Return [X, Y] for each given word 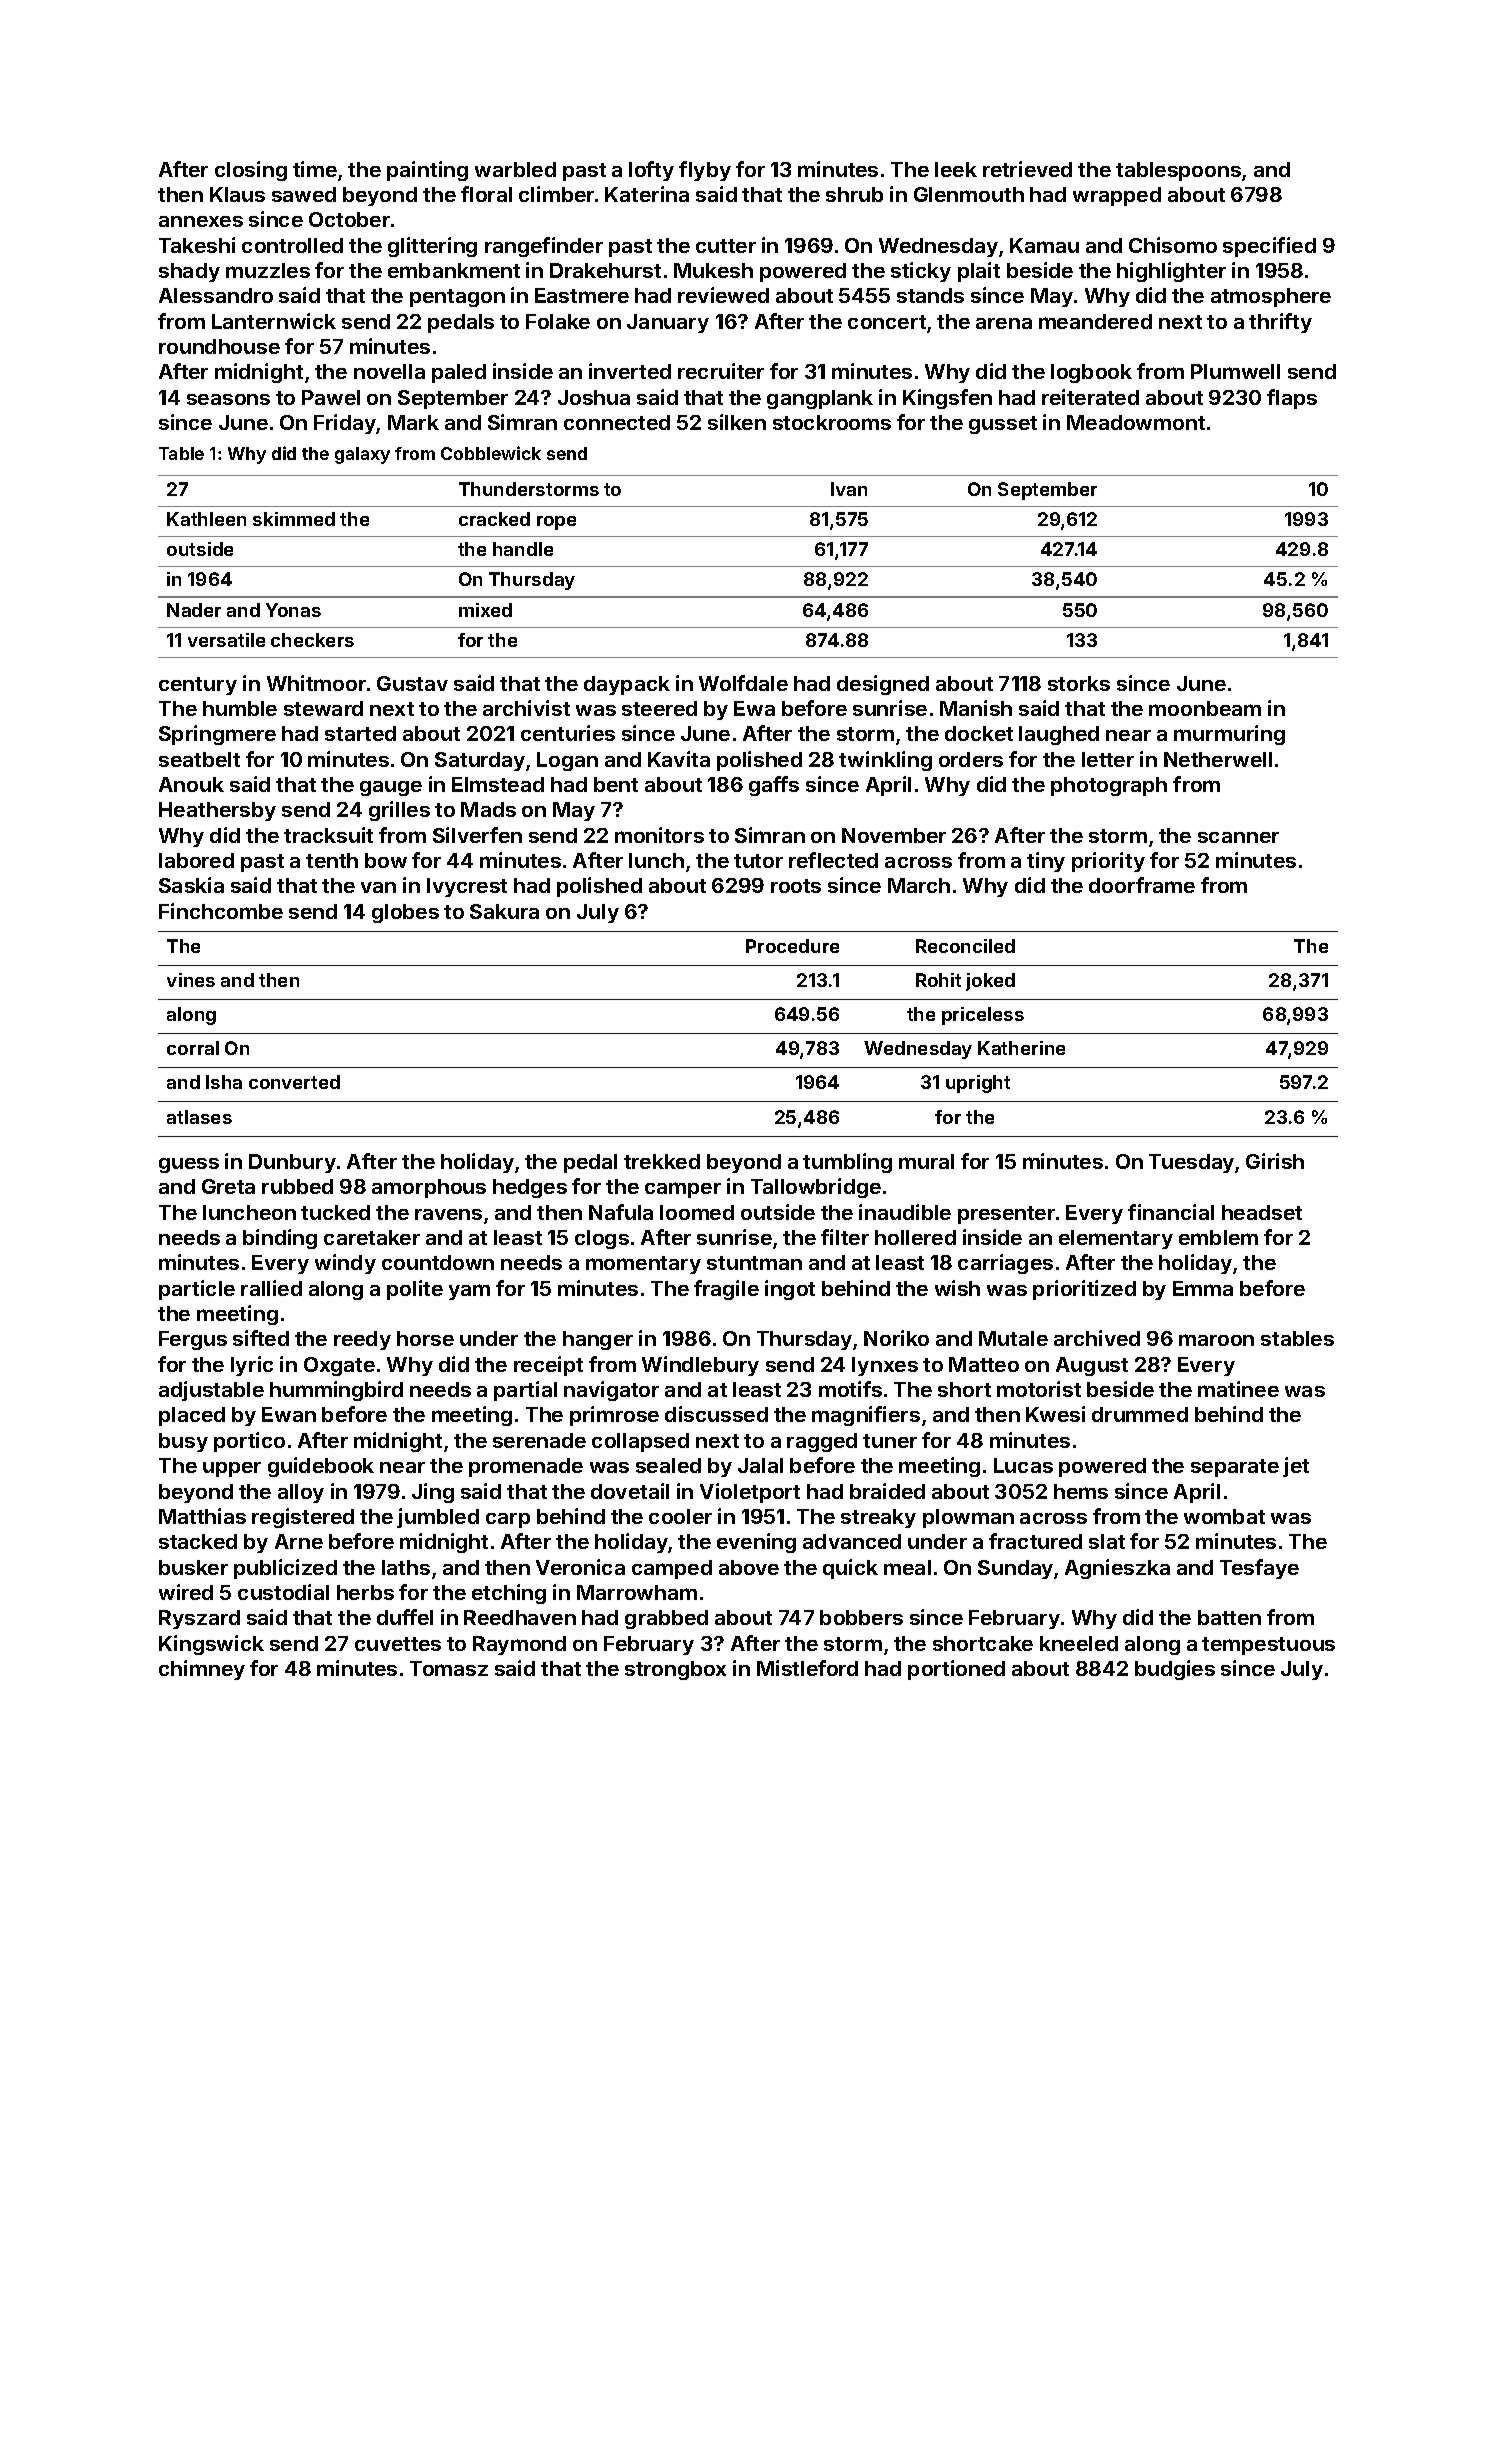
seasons [228, 399]
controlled [292, 245]
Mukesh [713, 270]
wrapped [1117, 196]
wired [186, 1592]
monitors [659, 835]
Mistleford [807, 1668]
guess [189, 1165]
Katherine [1021, 1048]
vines [191, 980]
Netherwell [1218, 759]
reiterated [1090, 397]
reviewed [723, 295]
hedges [530, 1188]
